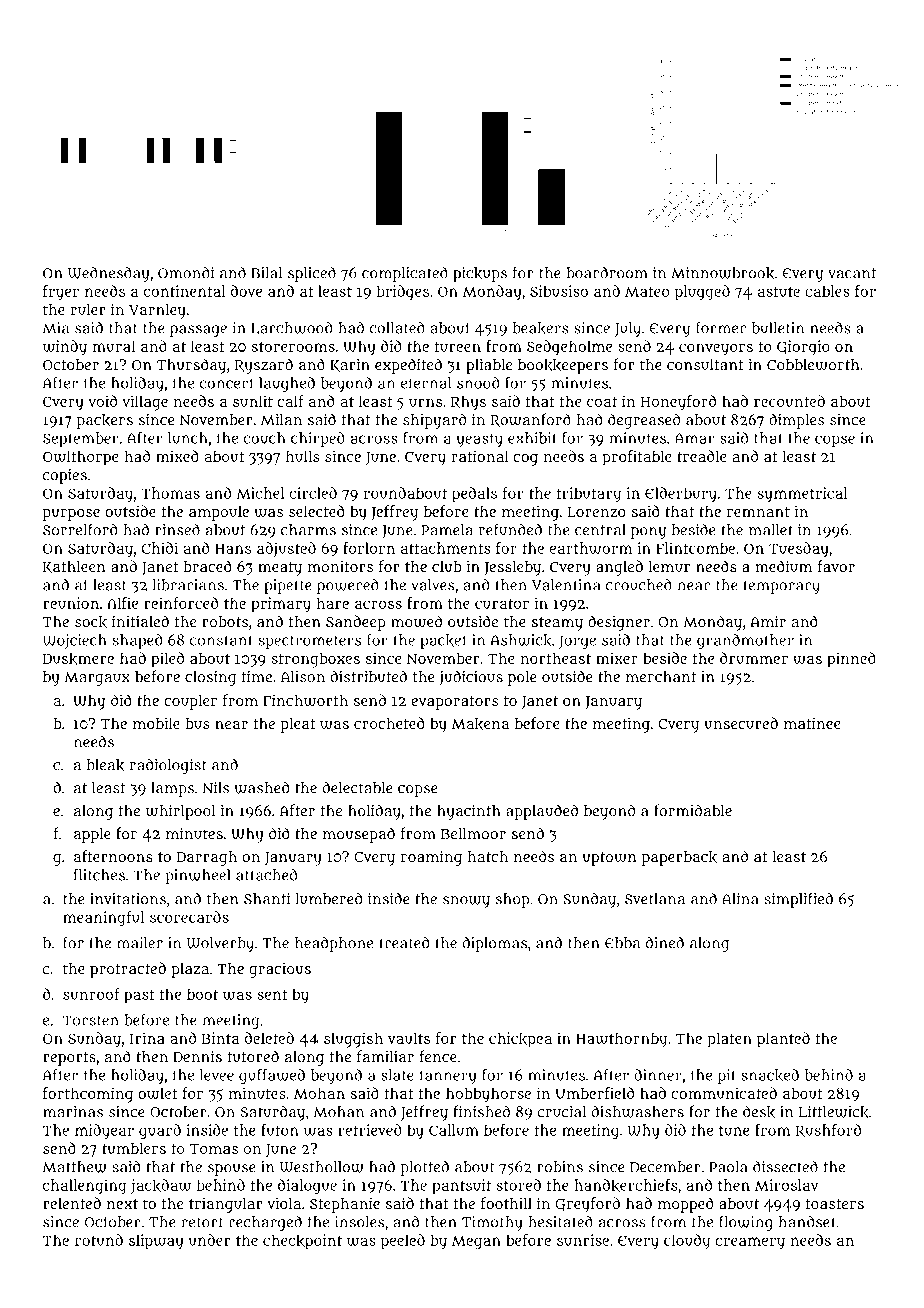  I want to click on lumbered, so click(328, 899).
